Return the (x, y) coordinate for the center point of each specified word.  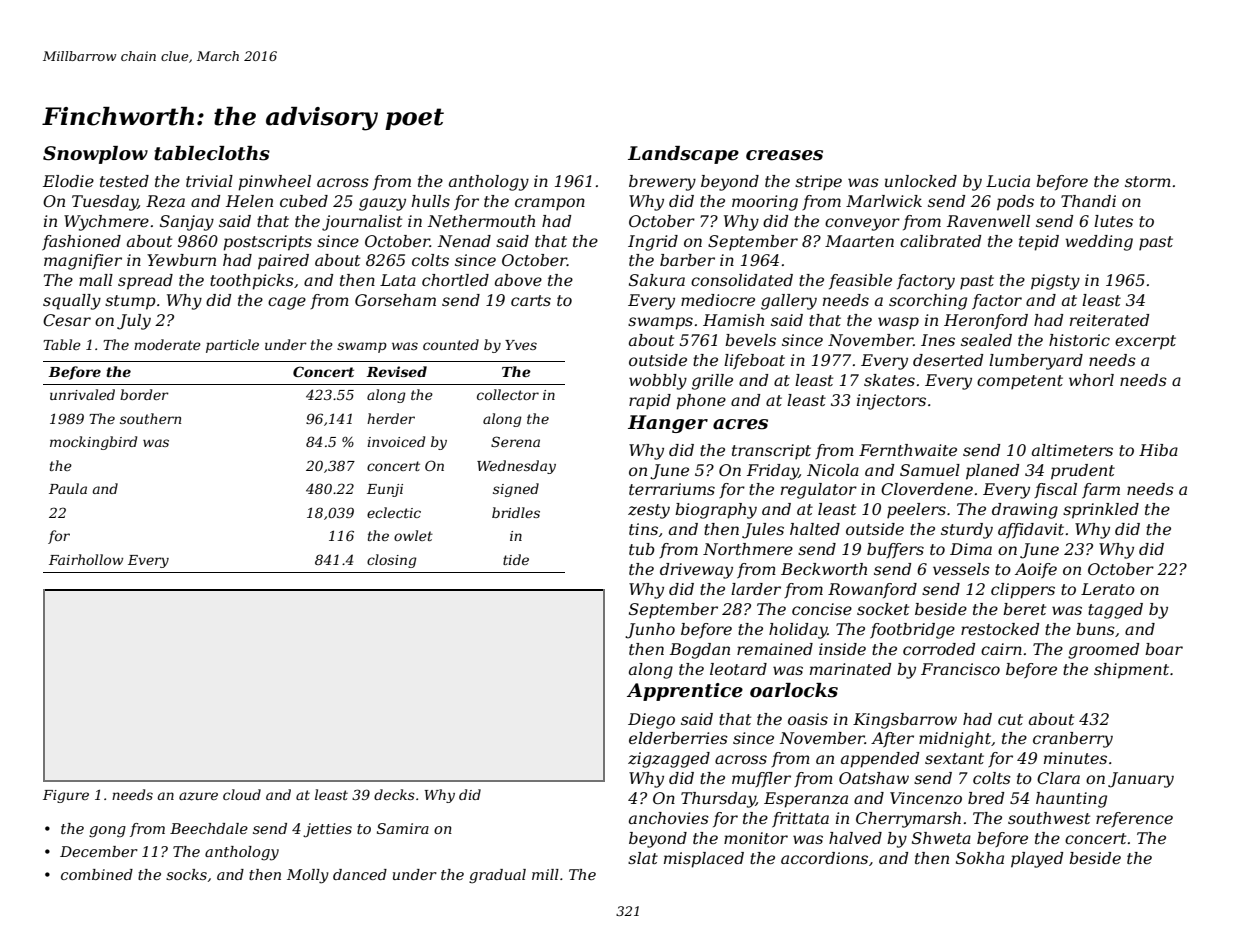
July (134, 322)
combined (97, 874)
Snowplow (95, 155)
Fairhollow (86, 559)
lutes (1113, 221)
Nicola (833, 470)
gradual (497, 876)
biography (716, 511)
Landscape (683, 155)
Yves (521, 345)
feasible (860, 281)
